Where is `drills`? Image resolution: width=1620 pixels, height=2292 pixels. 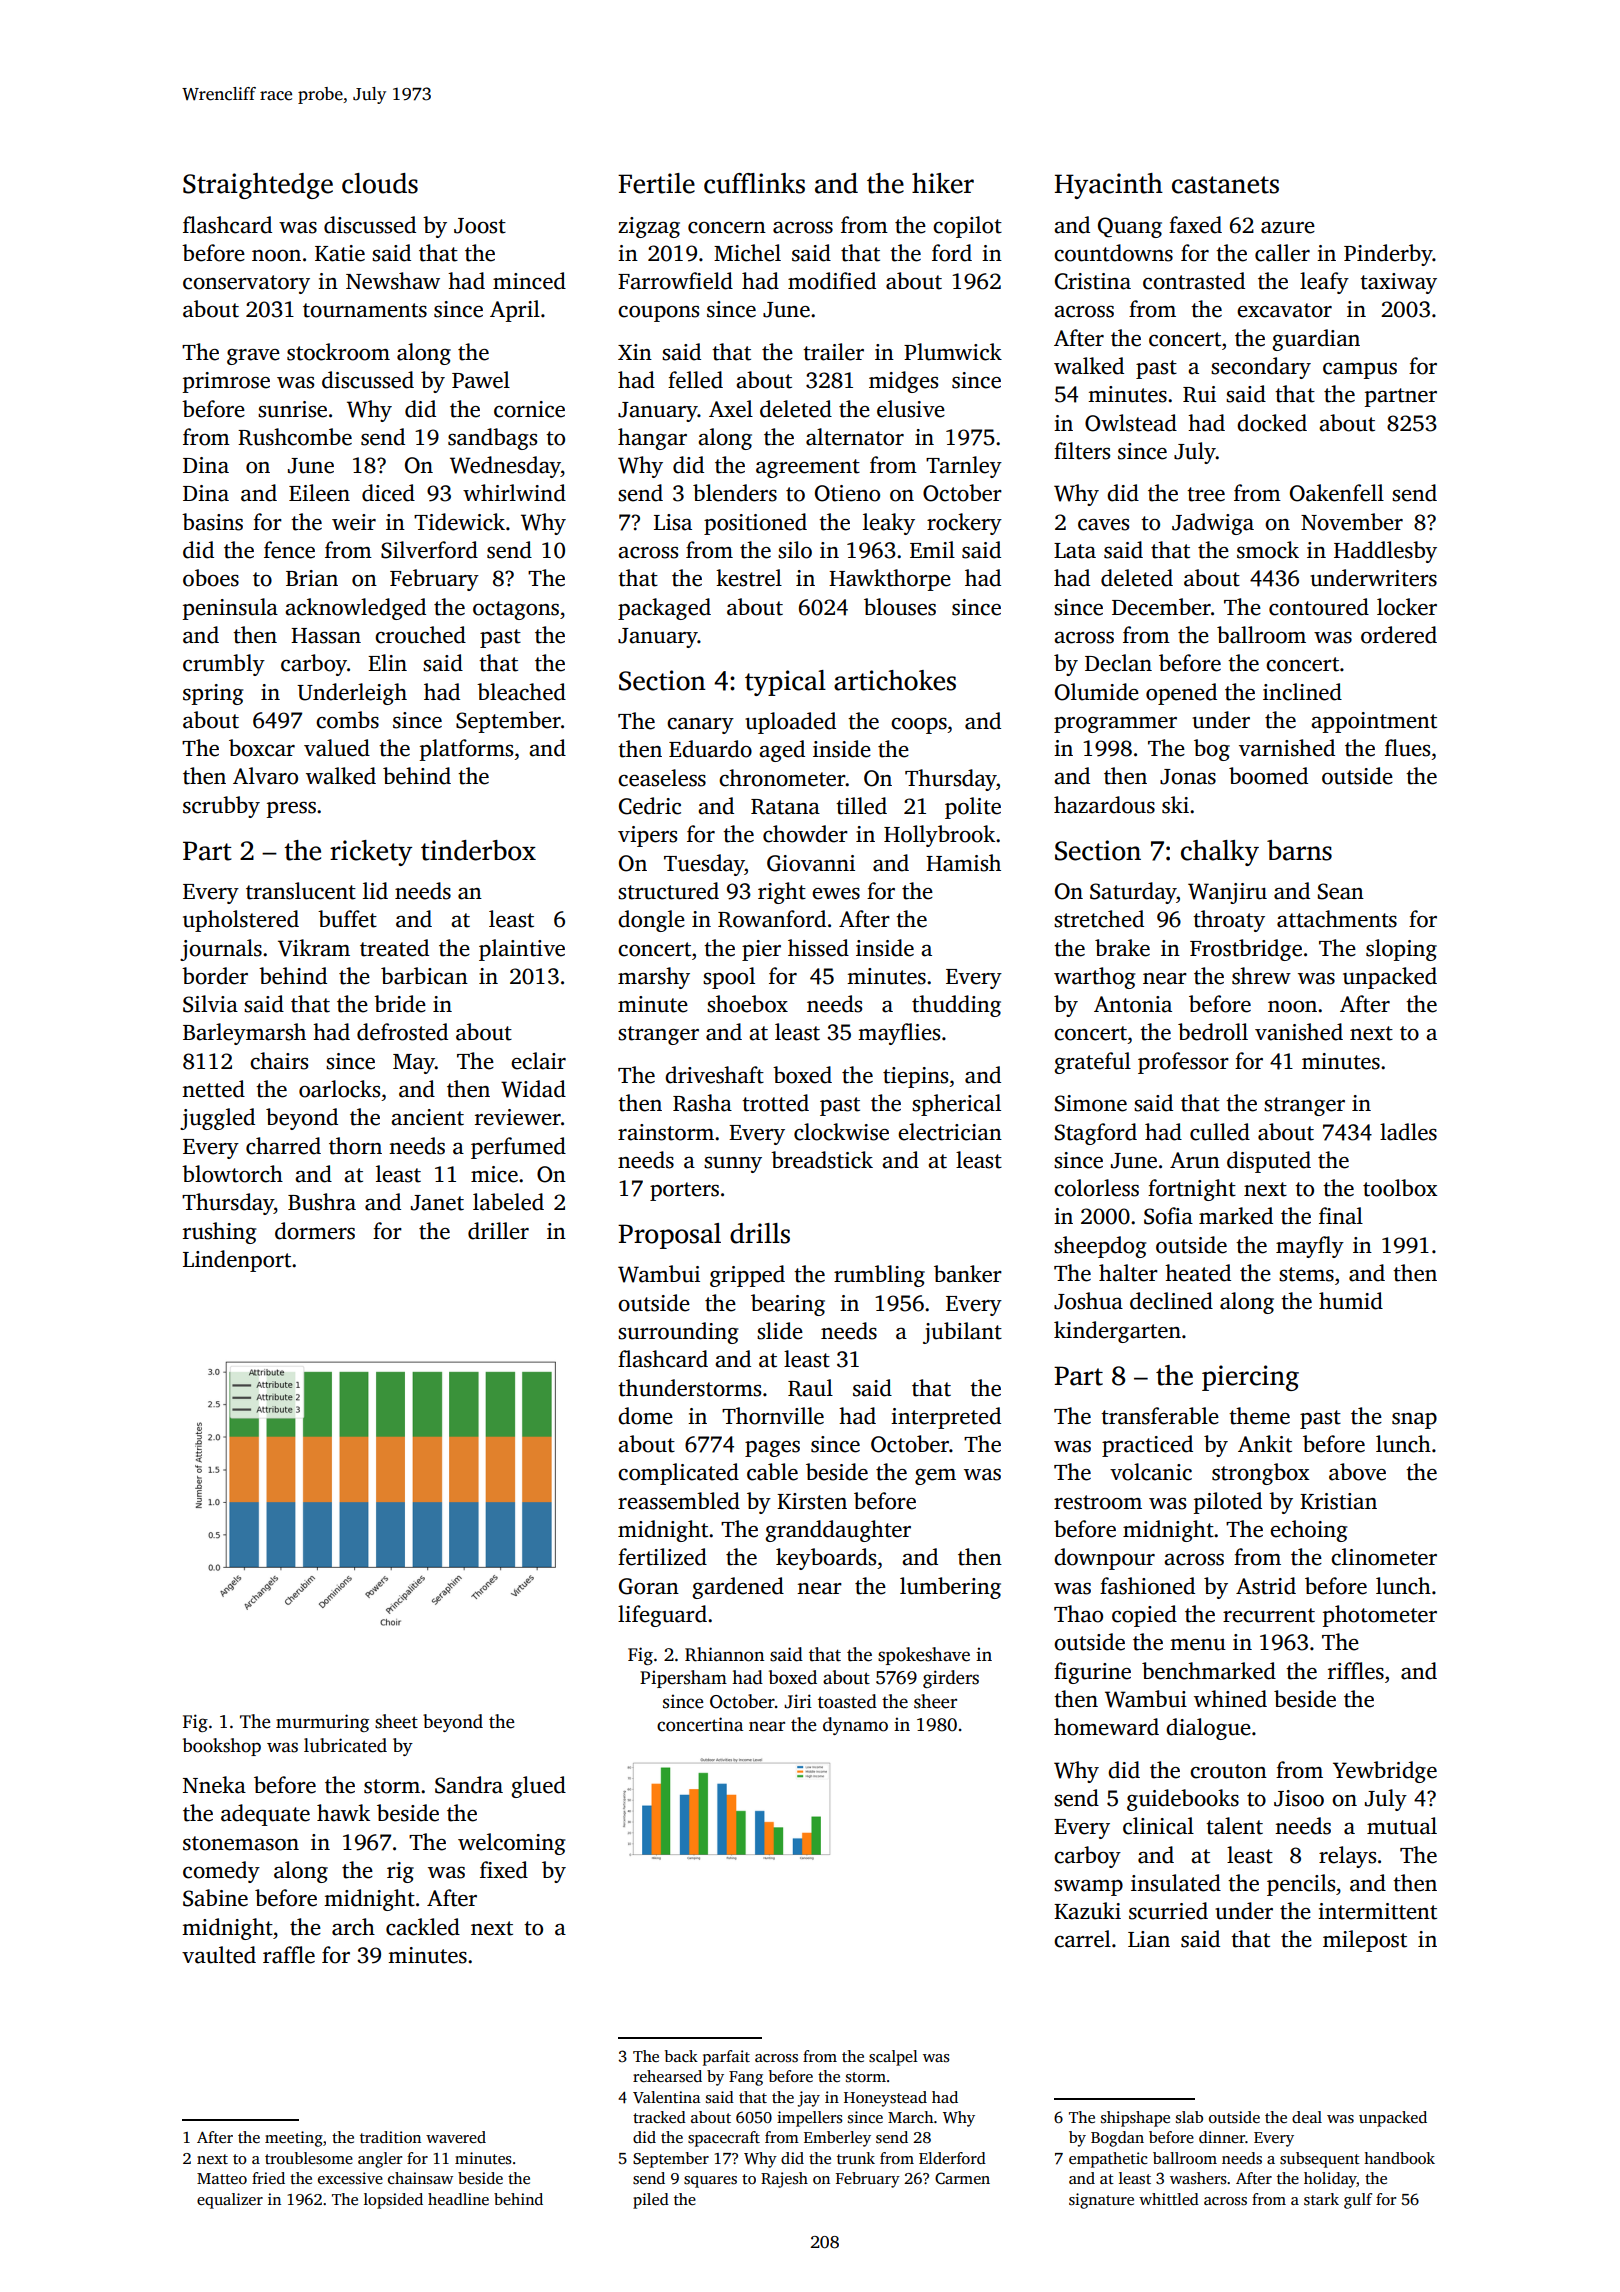
drills is located at coordinates (760, 1233).
